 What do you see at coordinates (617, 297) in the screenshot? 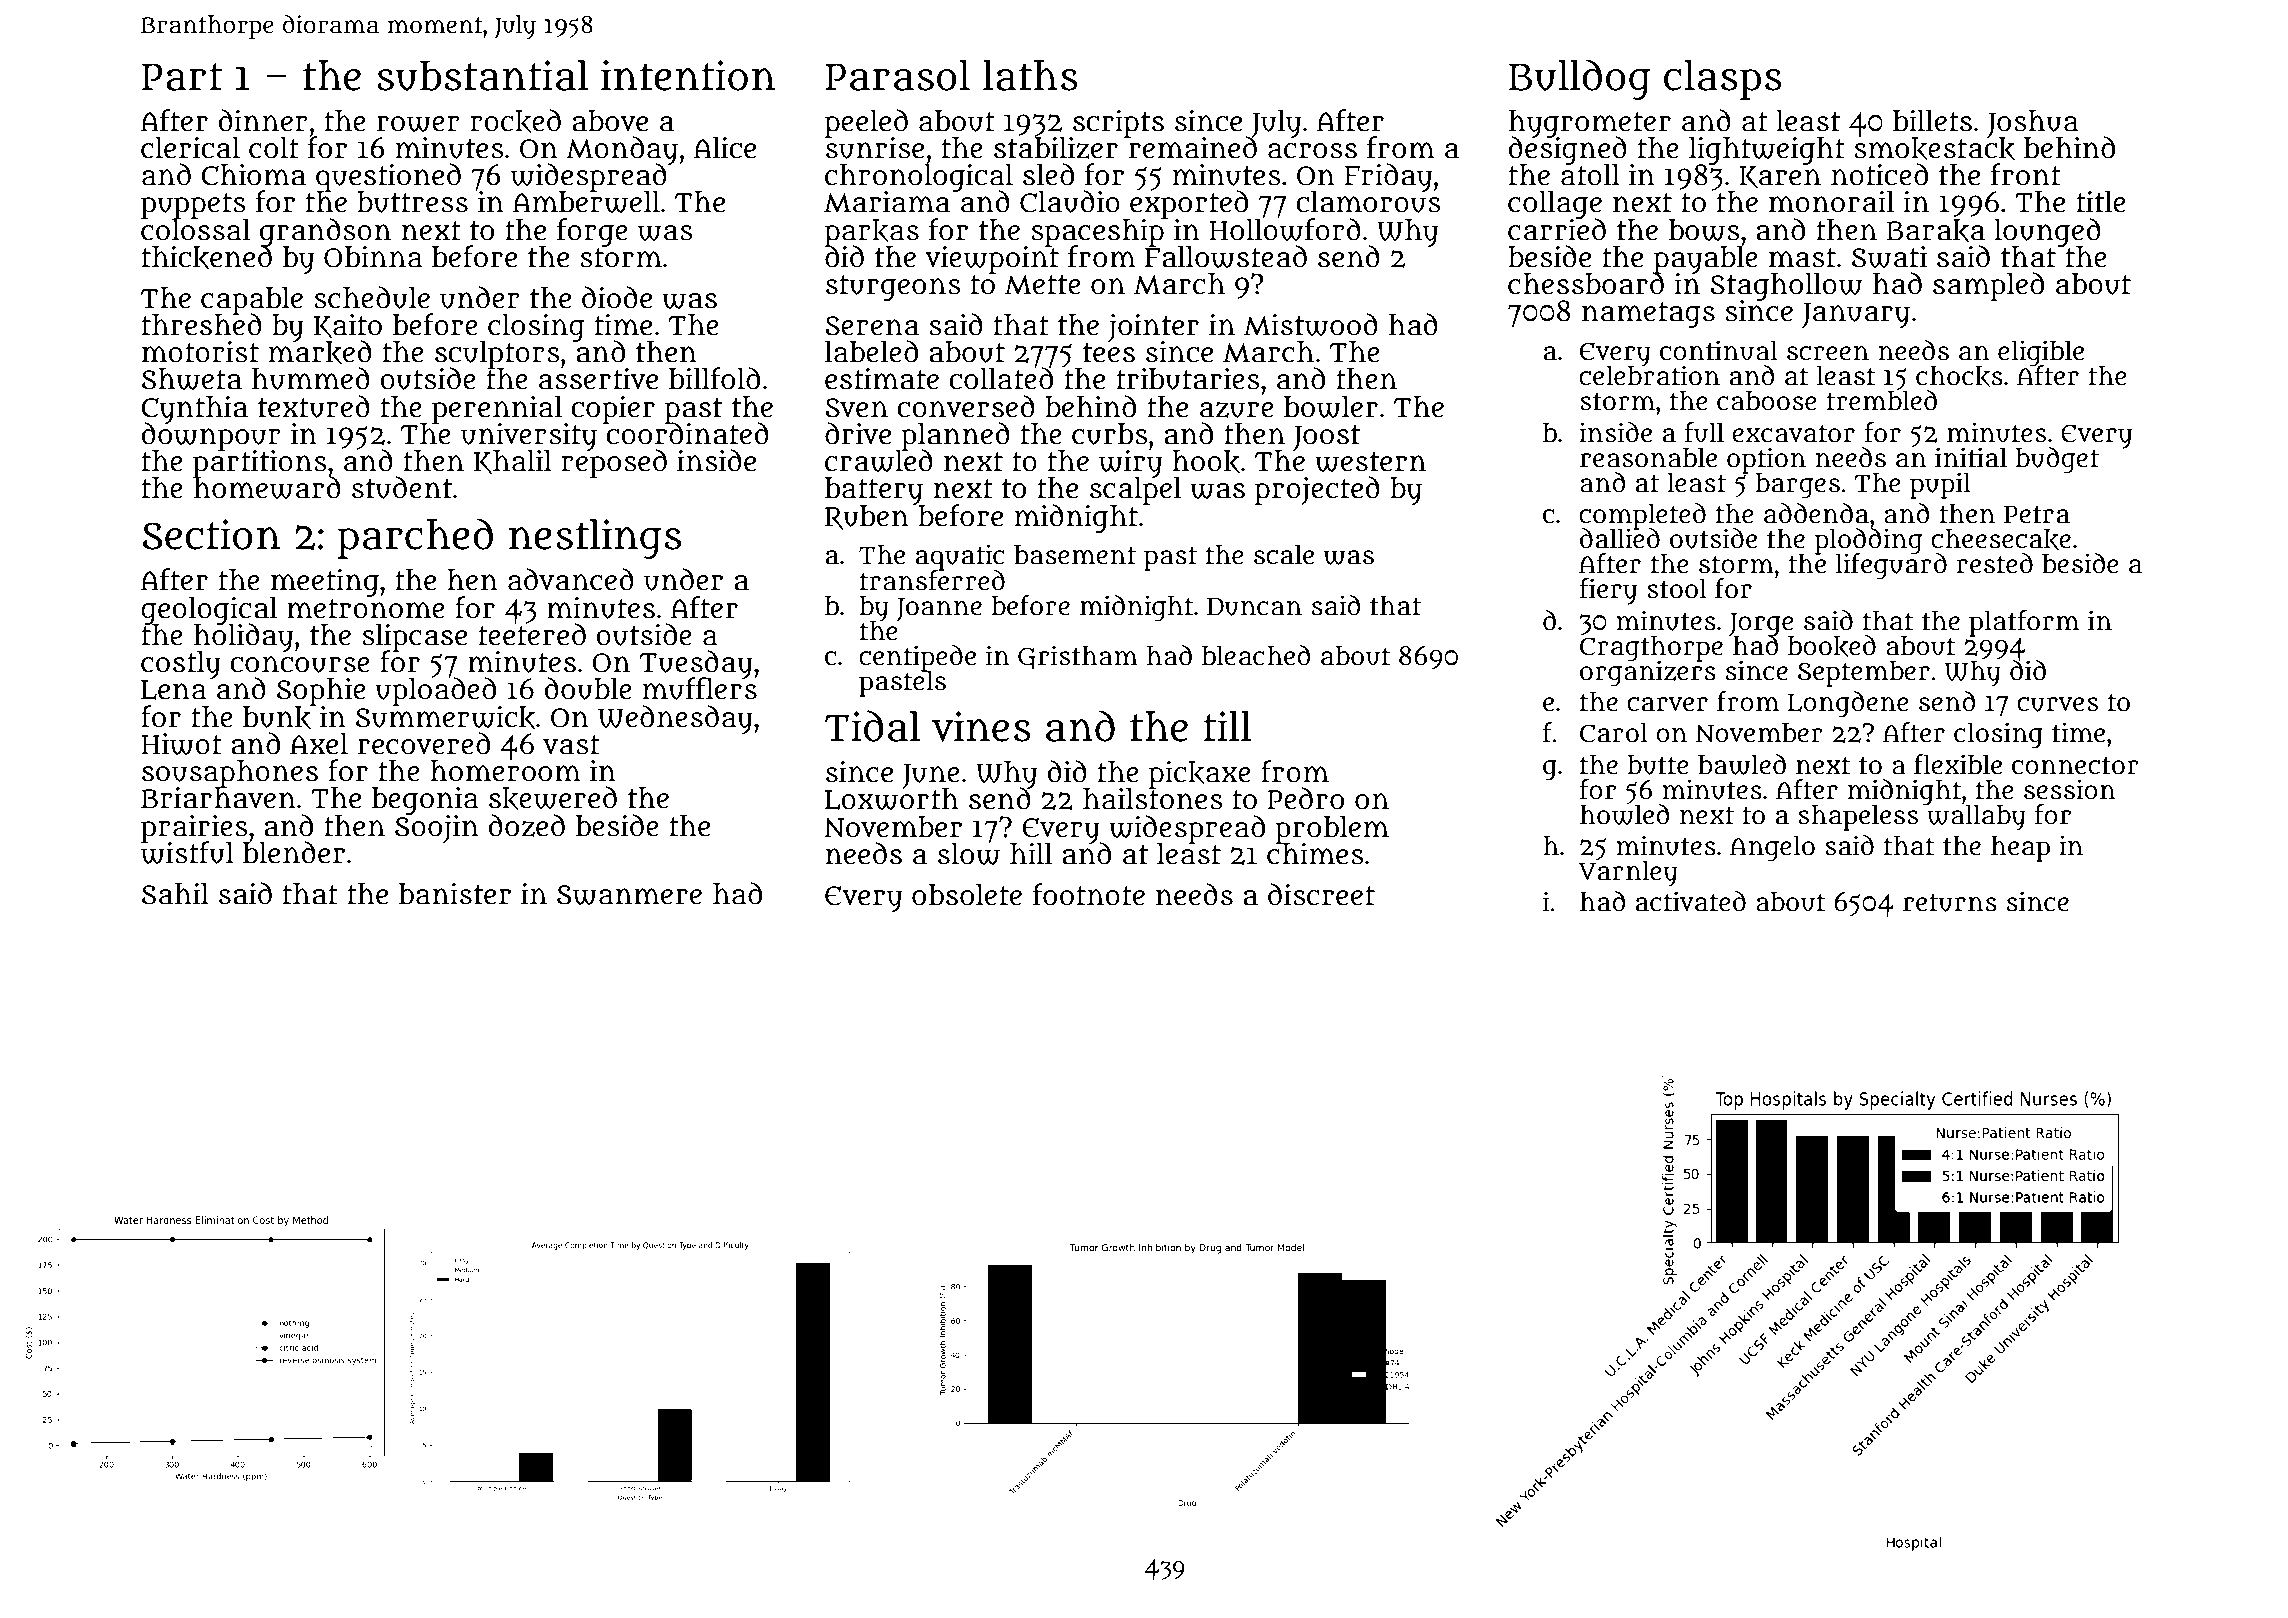
I see `diode` at bounding box center [617, 297].
